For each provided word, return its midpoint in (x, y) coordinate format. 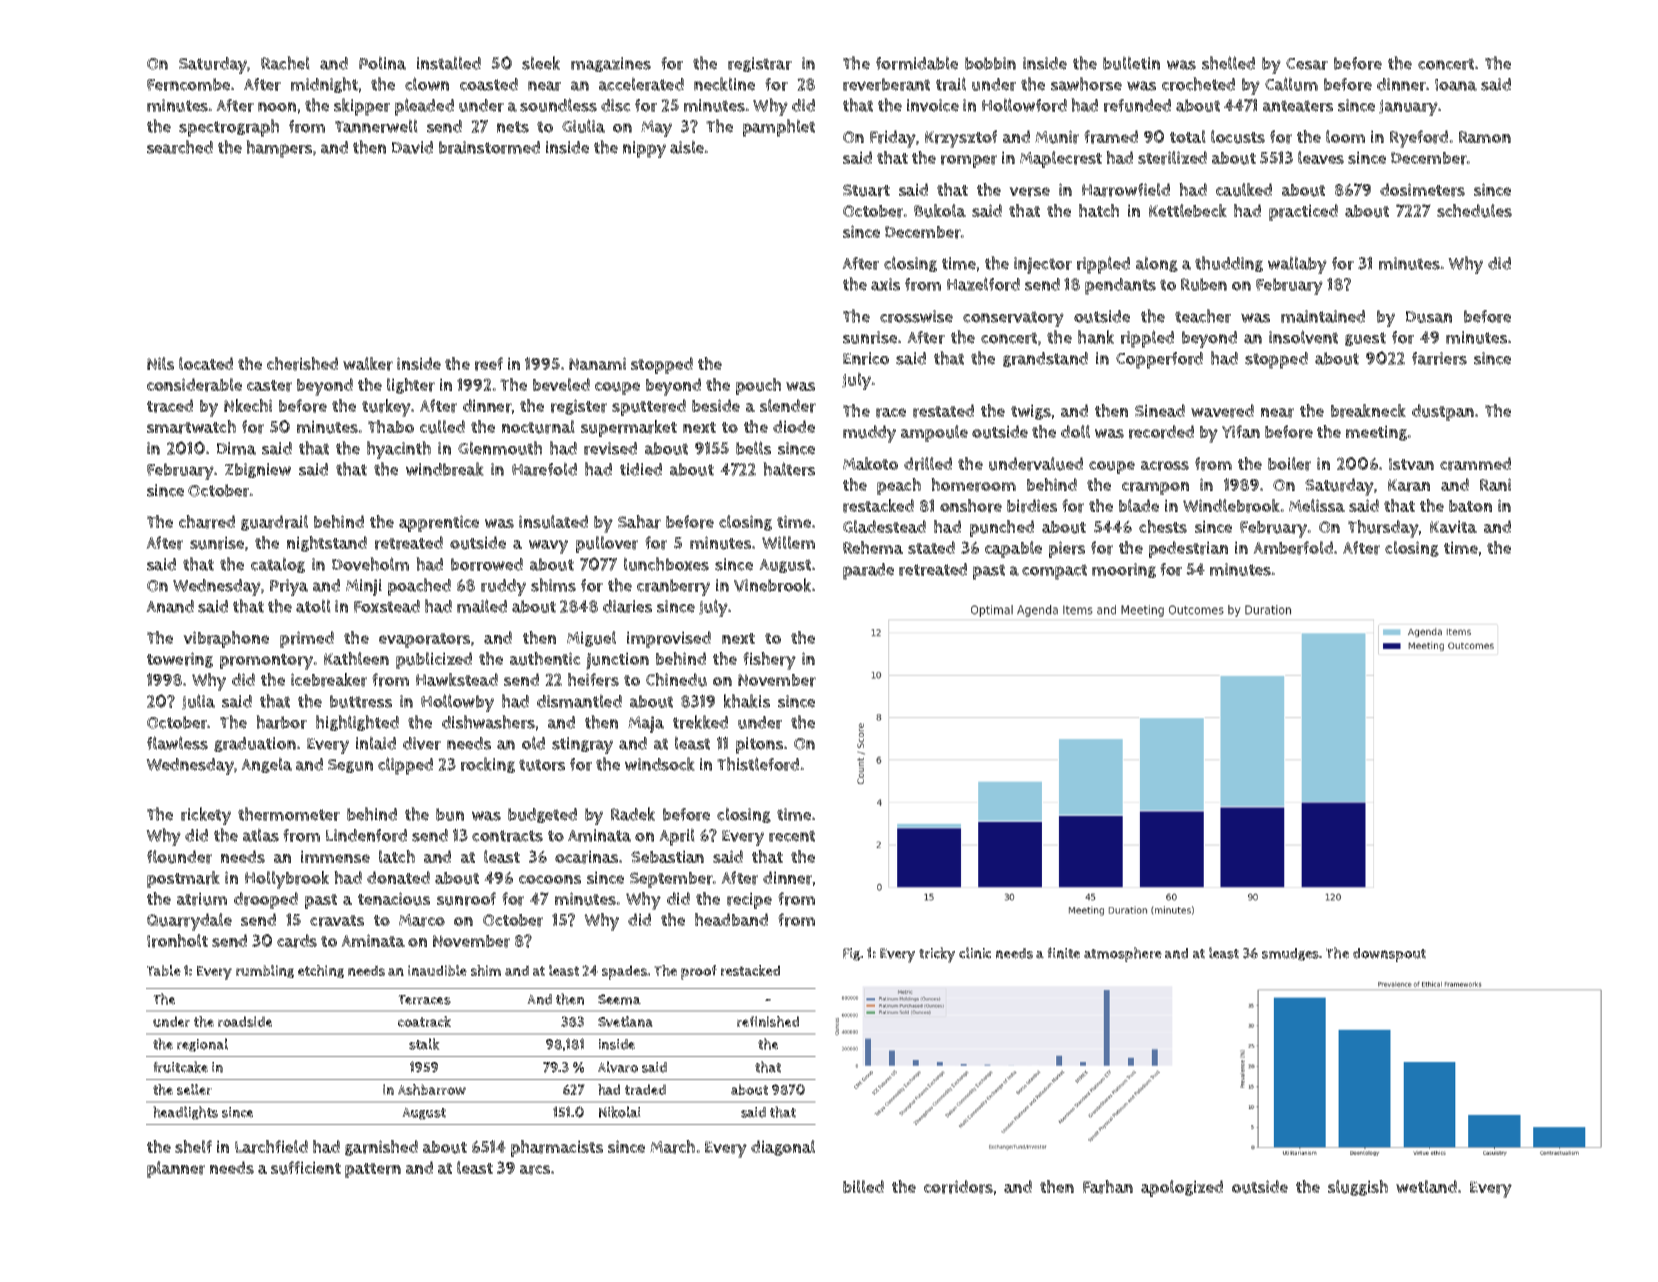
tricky (937, 955)
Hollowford (1024, 105)
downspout (1389, 955)
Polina (382, 63)
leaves (1321, 157)
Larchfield (271, 1147)
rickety (206, 816)
